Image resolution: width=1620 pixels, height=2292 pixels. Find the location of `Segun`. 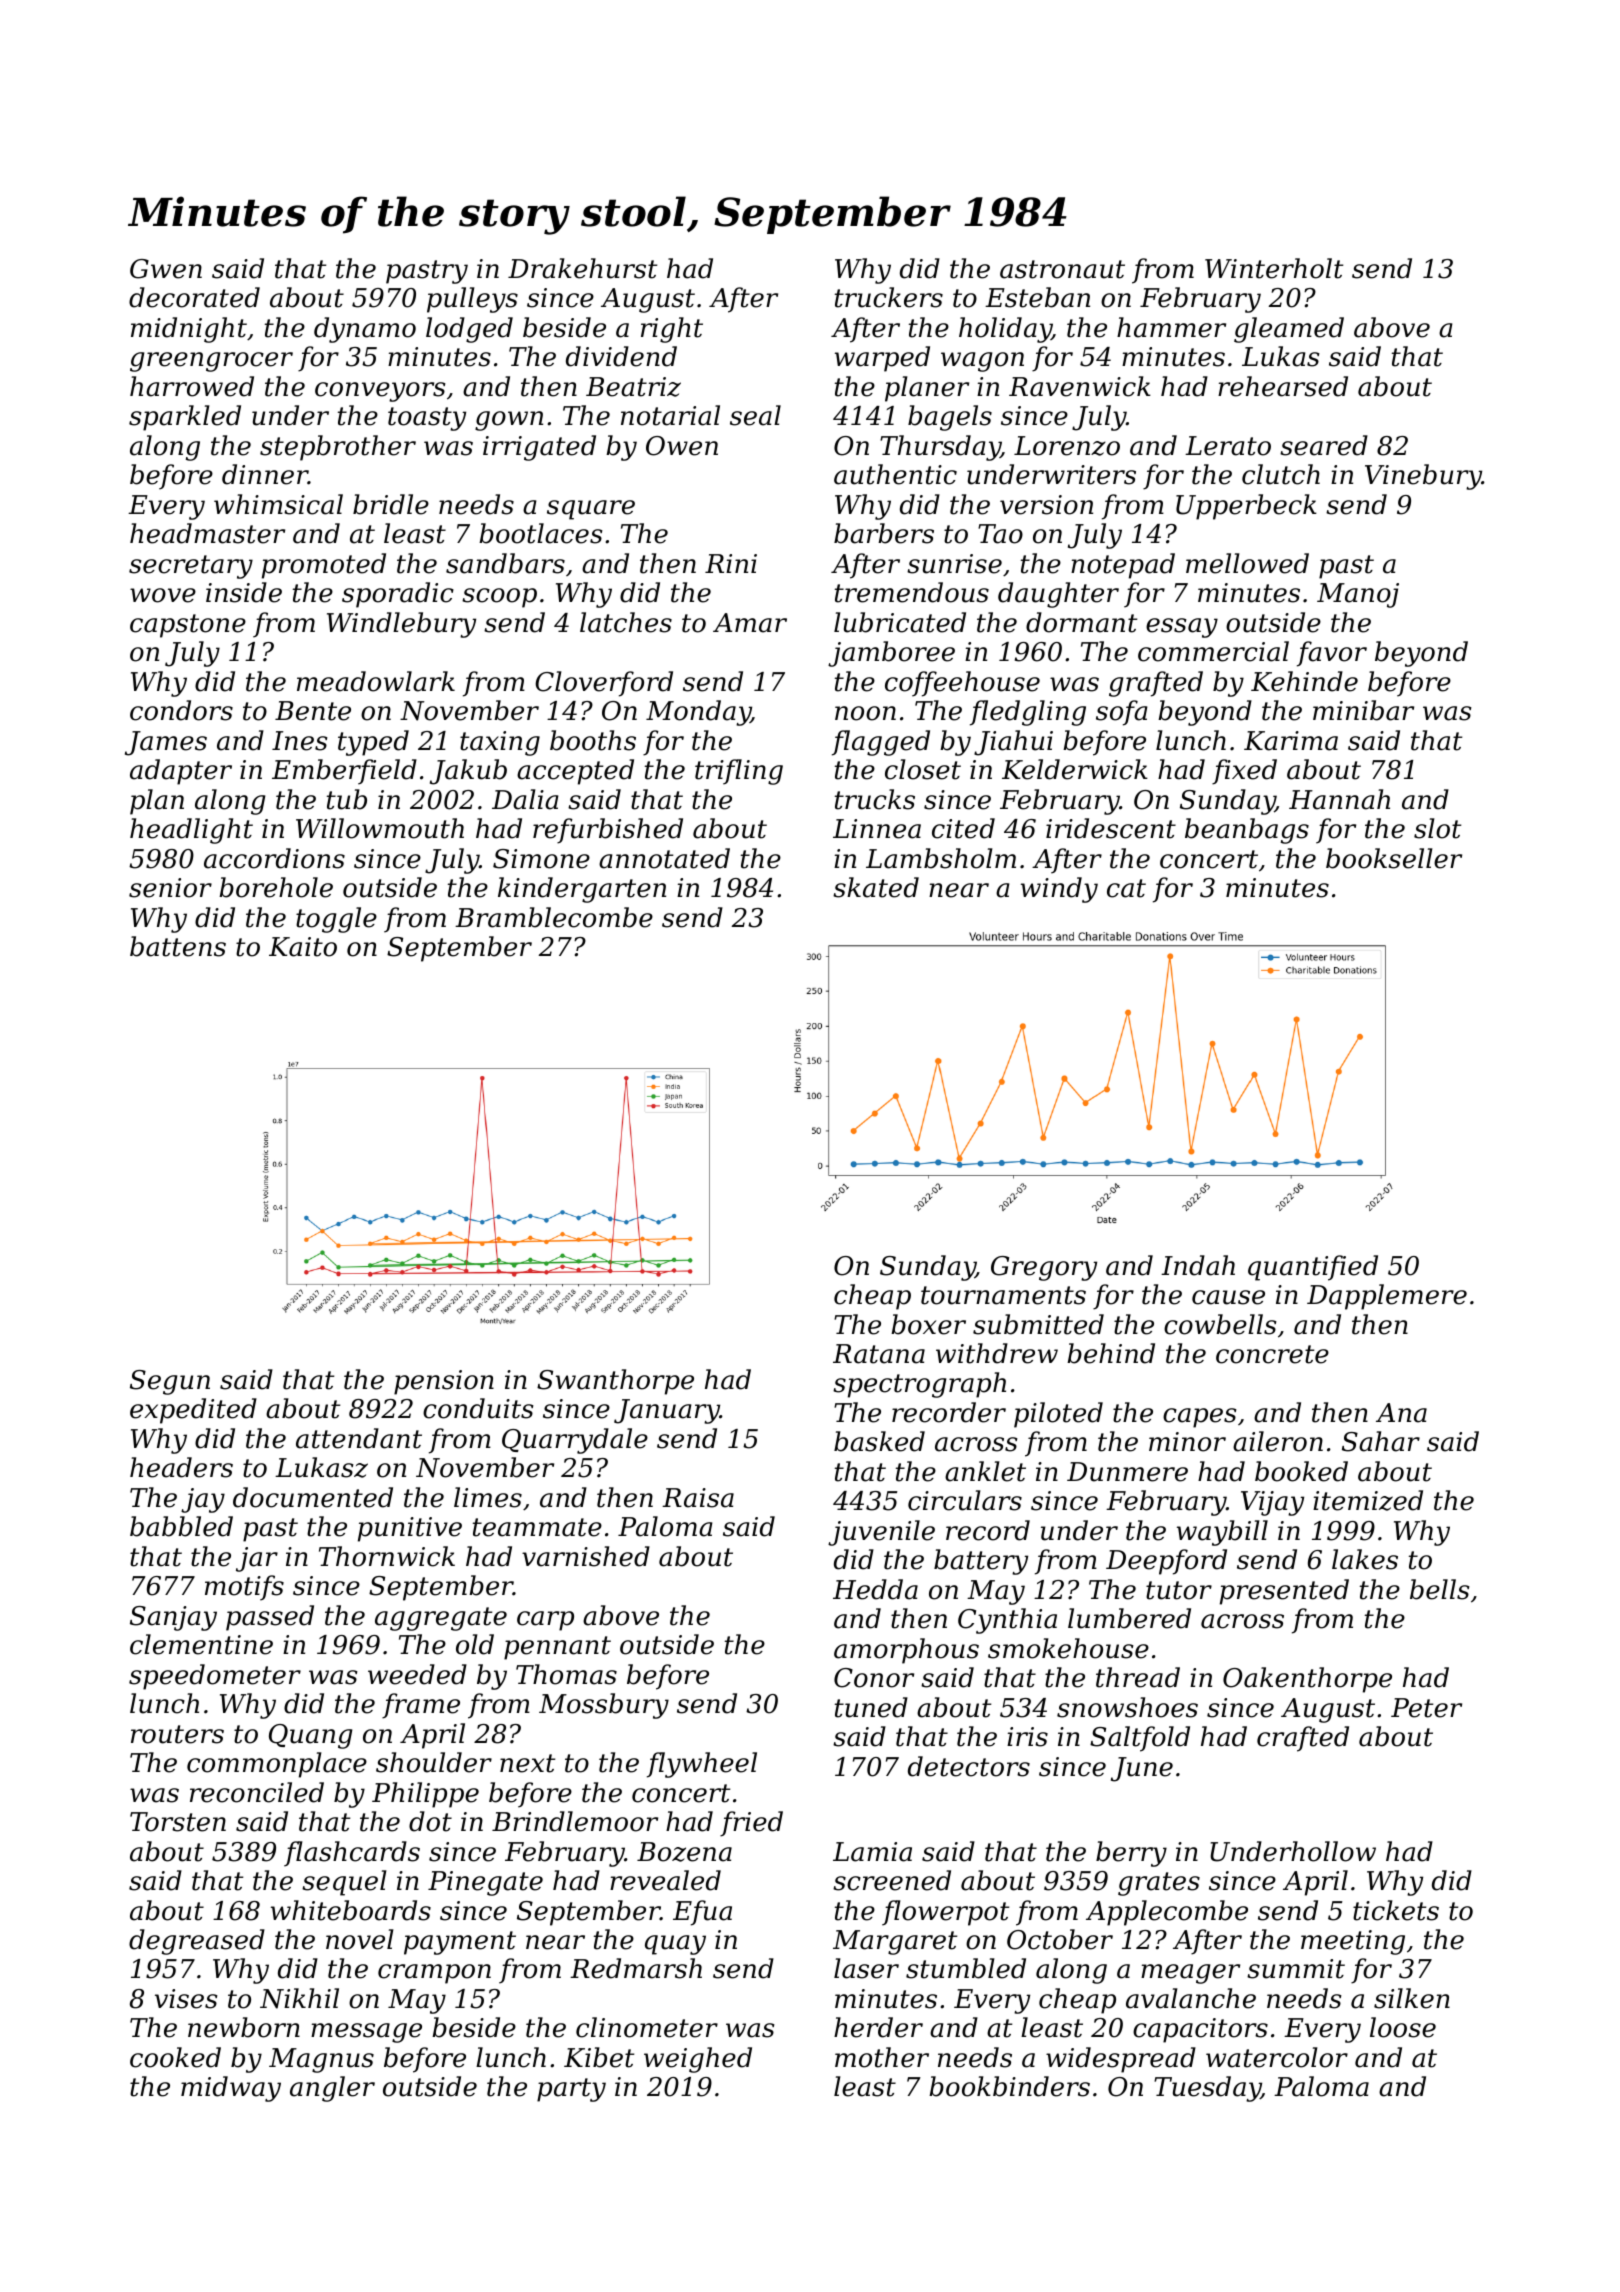

Segun is located at coordinates (170, 1382).
